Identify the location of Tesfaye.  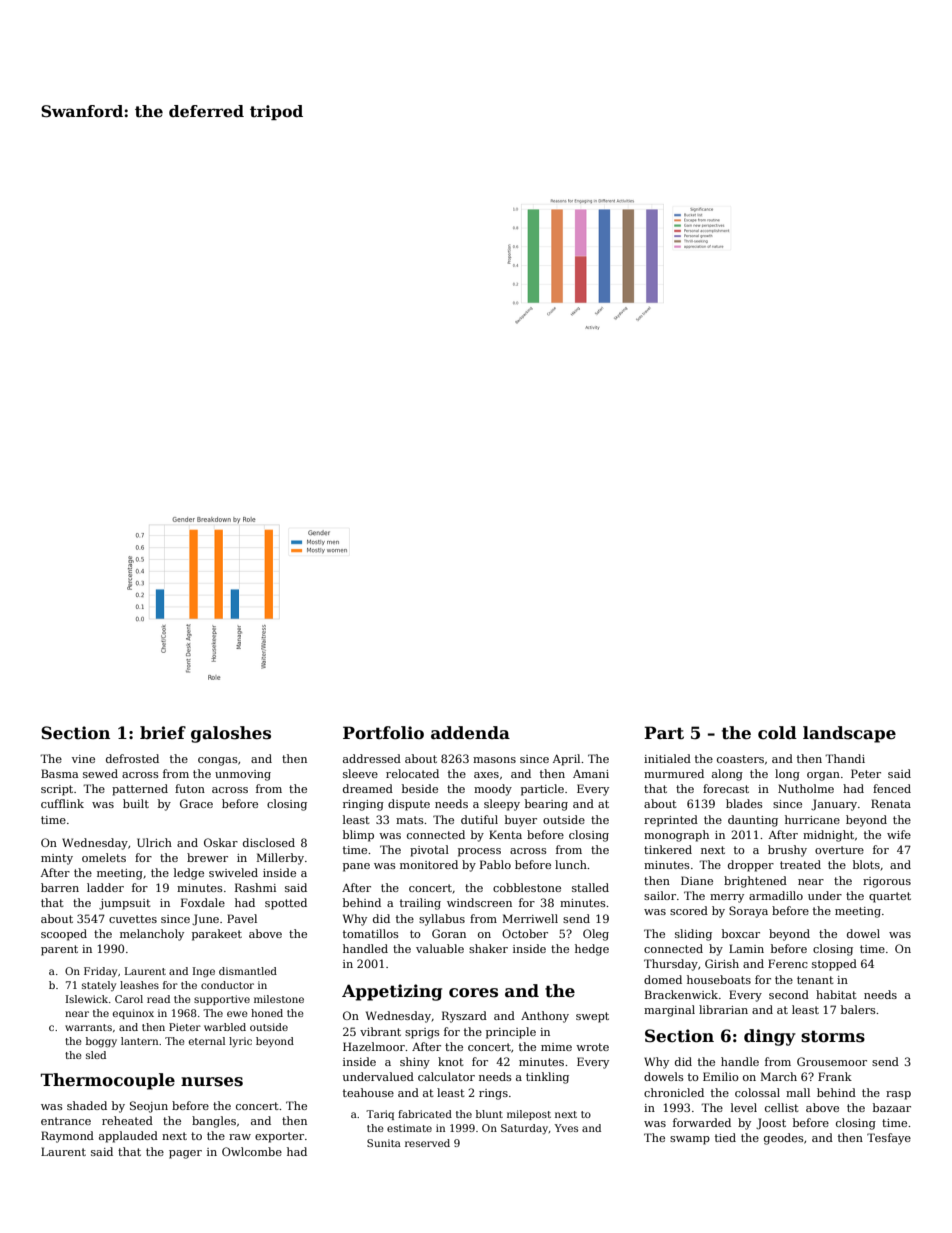
(889, 1139).
